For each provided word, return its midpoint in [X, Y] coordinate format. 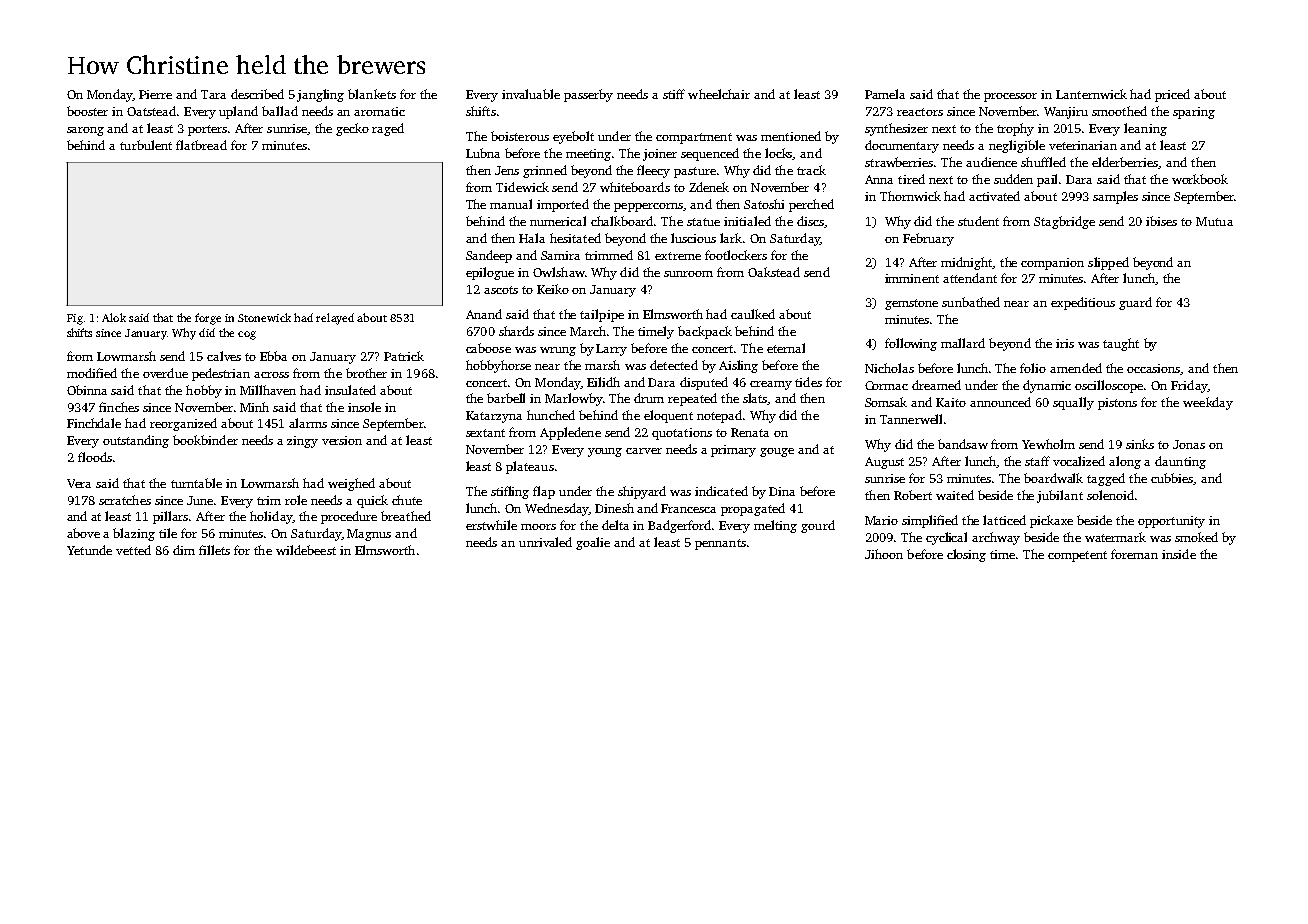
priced [1172, 95]
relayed [335, 319]
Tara [213, 94]
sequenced [710, 154]
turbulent [146, 145]
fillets [214, 550]
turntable [196, 483]
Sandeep [489, 256]
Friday [1189, 386]
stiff [674, 94]
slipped [1108, 263]
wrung [558, 351]
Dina [782, 491]
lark [731, 238]
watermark [1115, 537]
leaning [1145, 129]
